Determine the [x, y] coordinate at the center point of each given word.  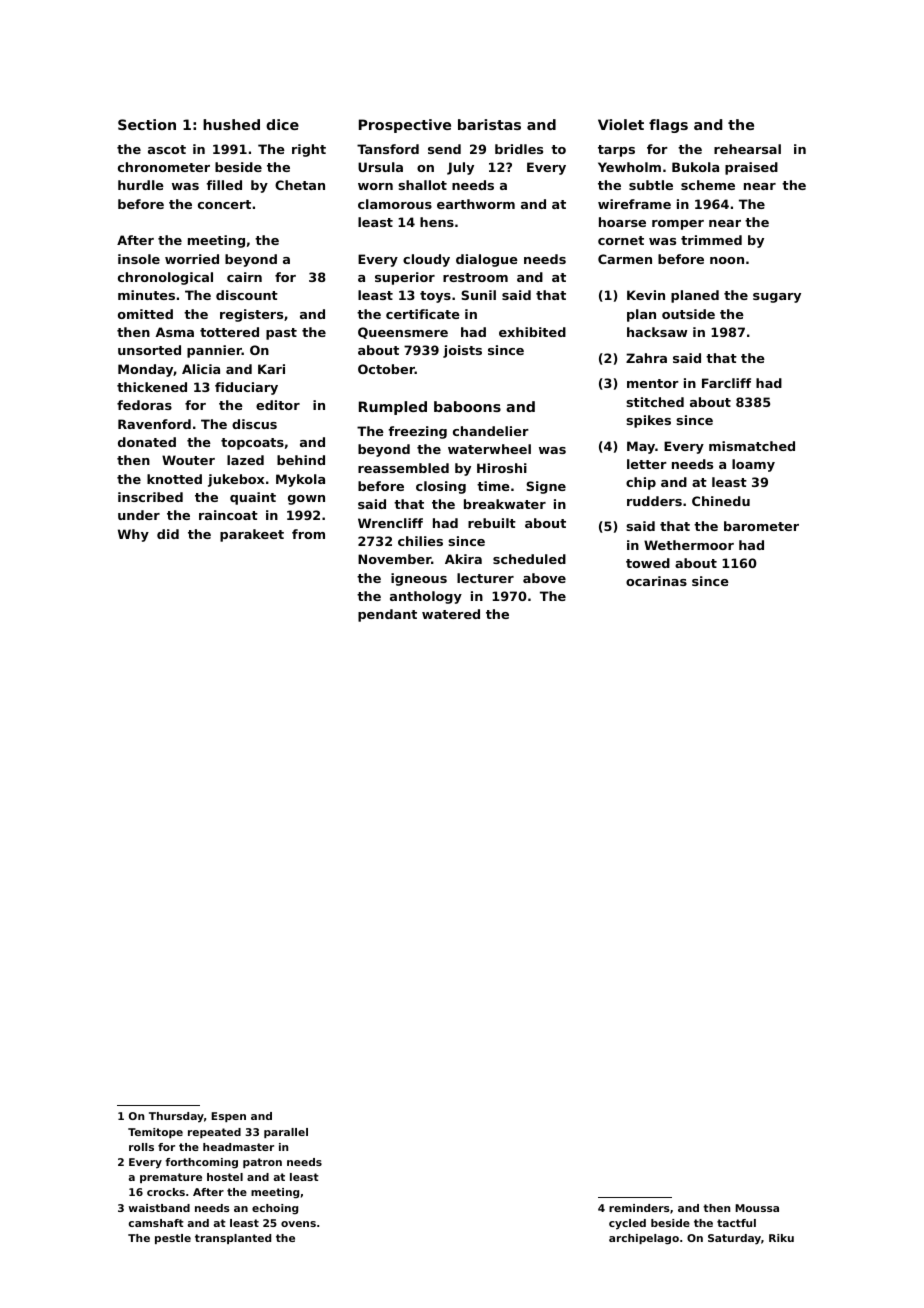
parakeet [252, 535]
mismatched [752, 446]
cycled [627, 1224]
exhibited [532, 332]
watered [451, 614]
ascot [167, 149]
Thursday [176, 1117]
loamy [753, 465]
